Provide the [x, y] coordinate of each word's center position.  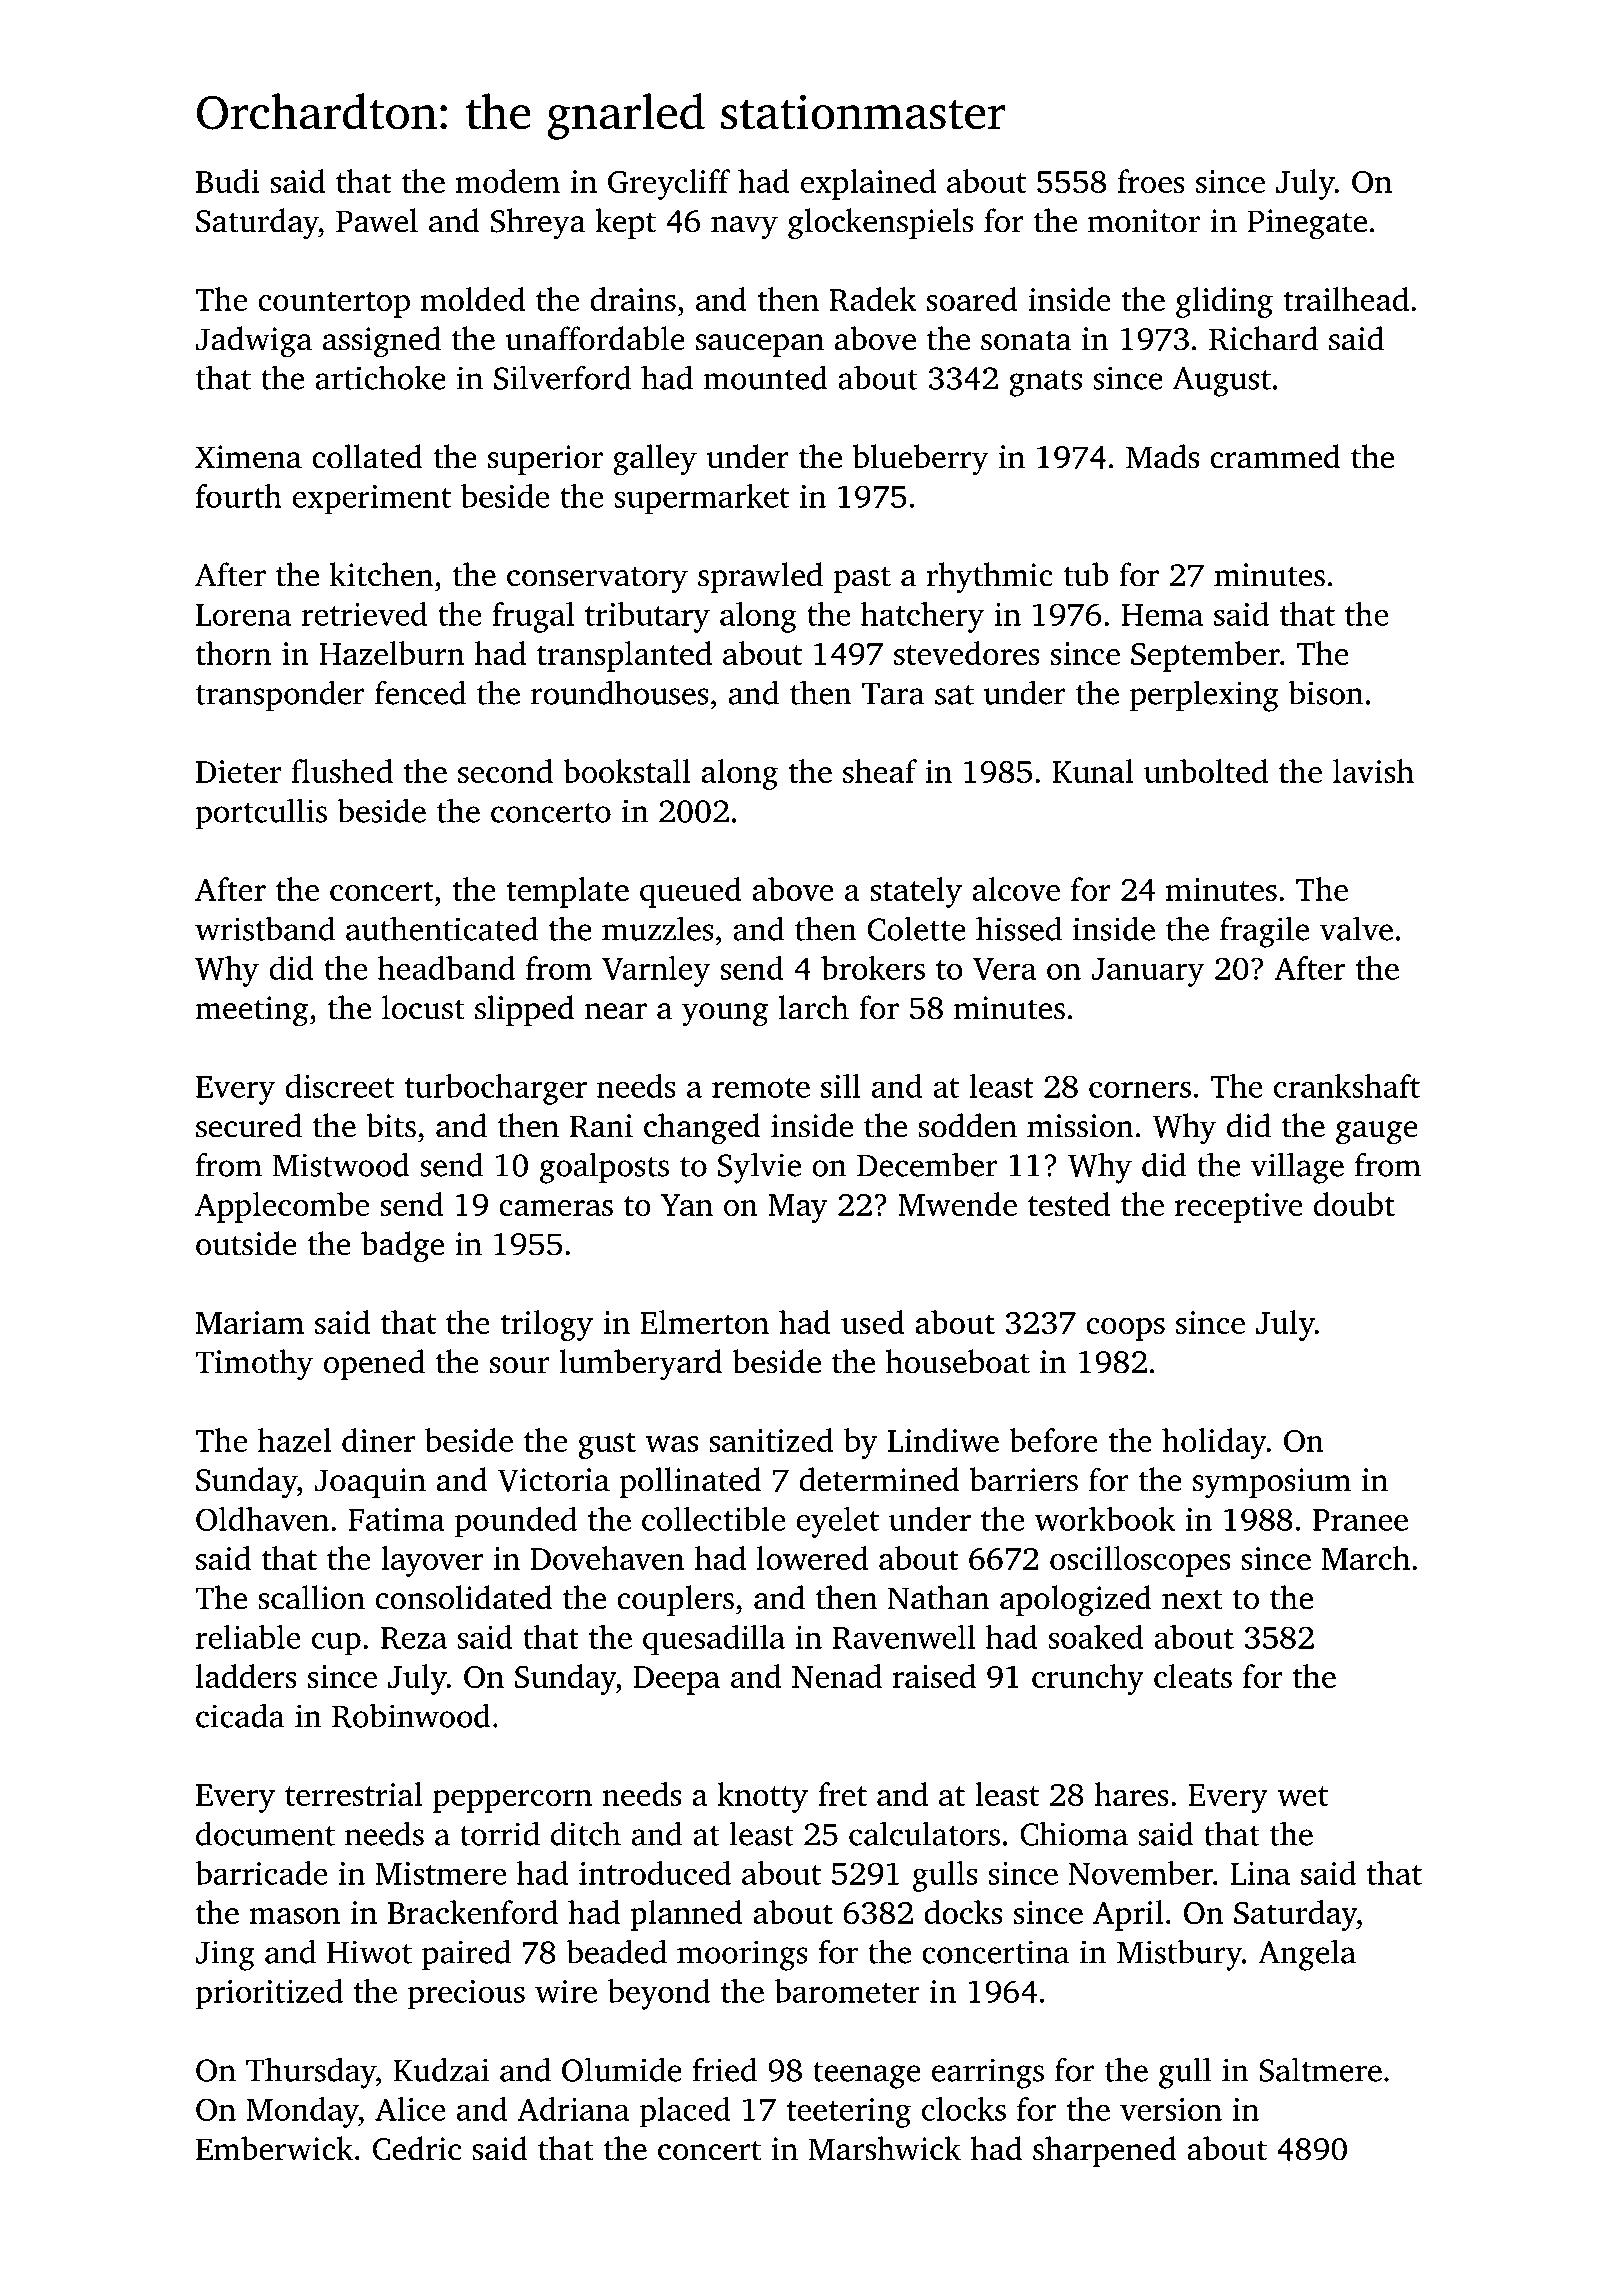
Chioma [1074, 1833]
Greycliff [669, 184]
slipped [524, 1010]
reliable [248, 1637]
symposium [1272, 1483]
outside [246, 1243]
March [1366, 1558]
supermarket [701, 499]
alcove [1016, 889]
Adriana [573, 2109]
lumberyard [640, 1365]
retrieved [364, 614]
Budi [227, 181]
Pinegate [1307, 224]
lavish [1373, 771]
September [1205, 656]
